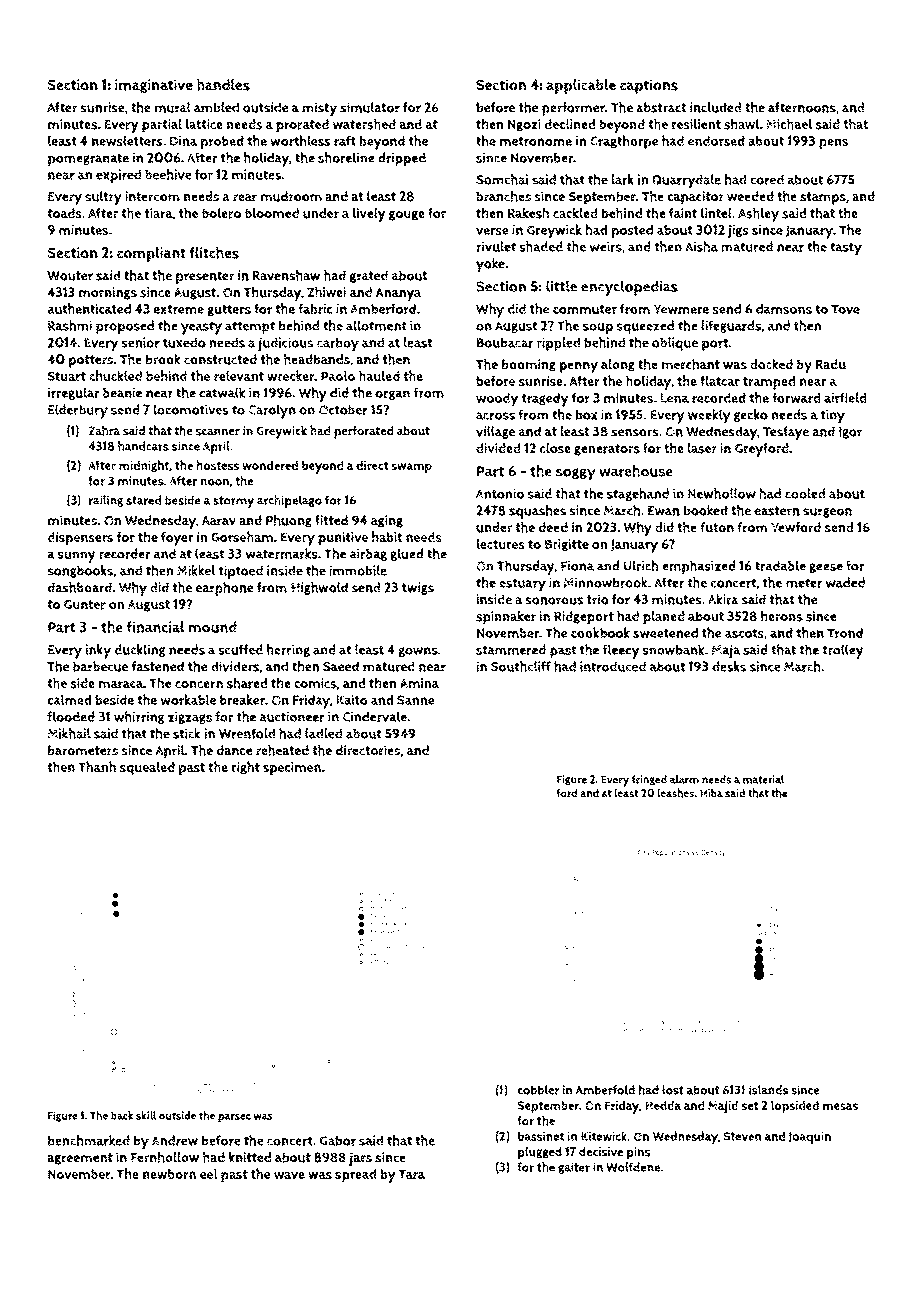 The width and height of the image is (924, 1308). Describe the element at coordinates (768, 1090) in the image. I see `islands` at that location.
